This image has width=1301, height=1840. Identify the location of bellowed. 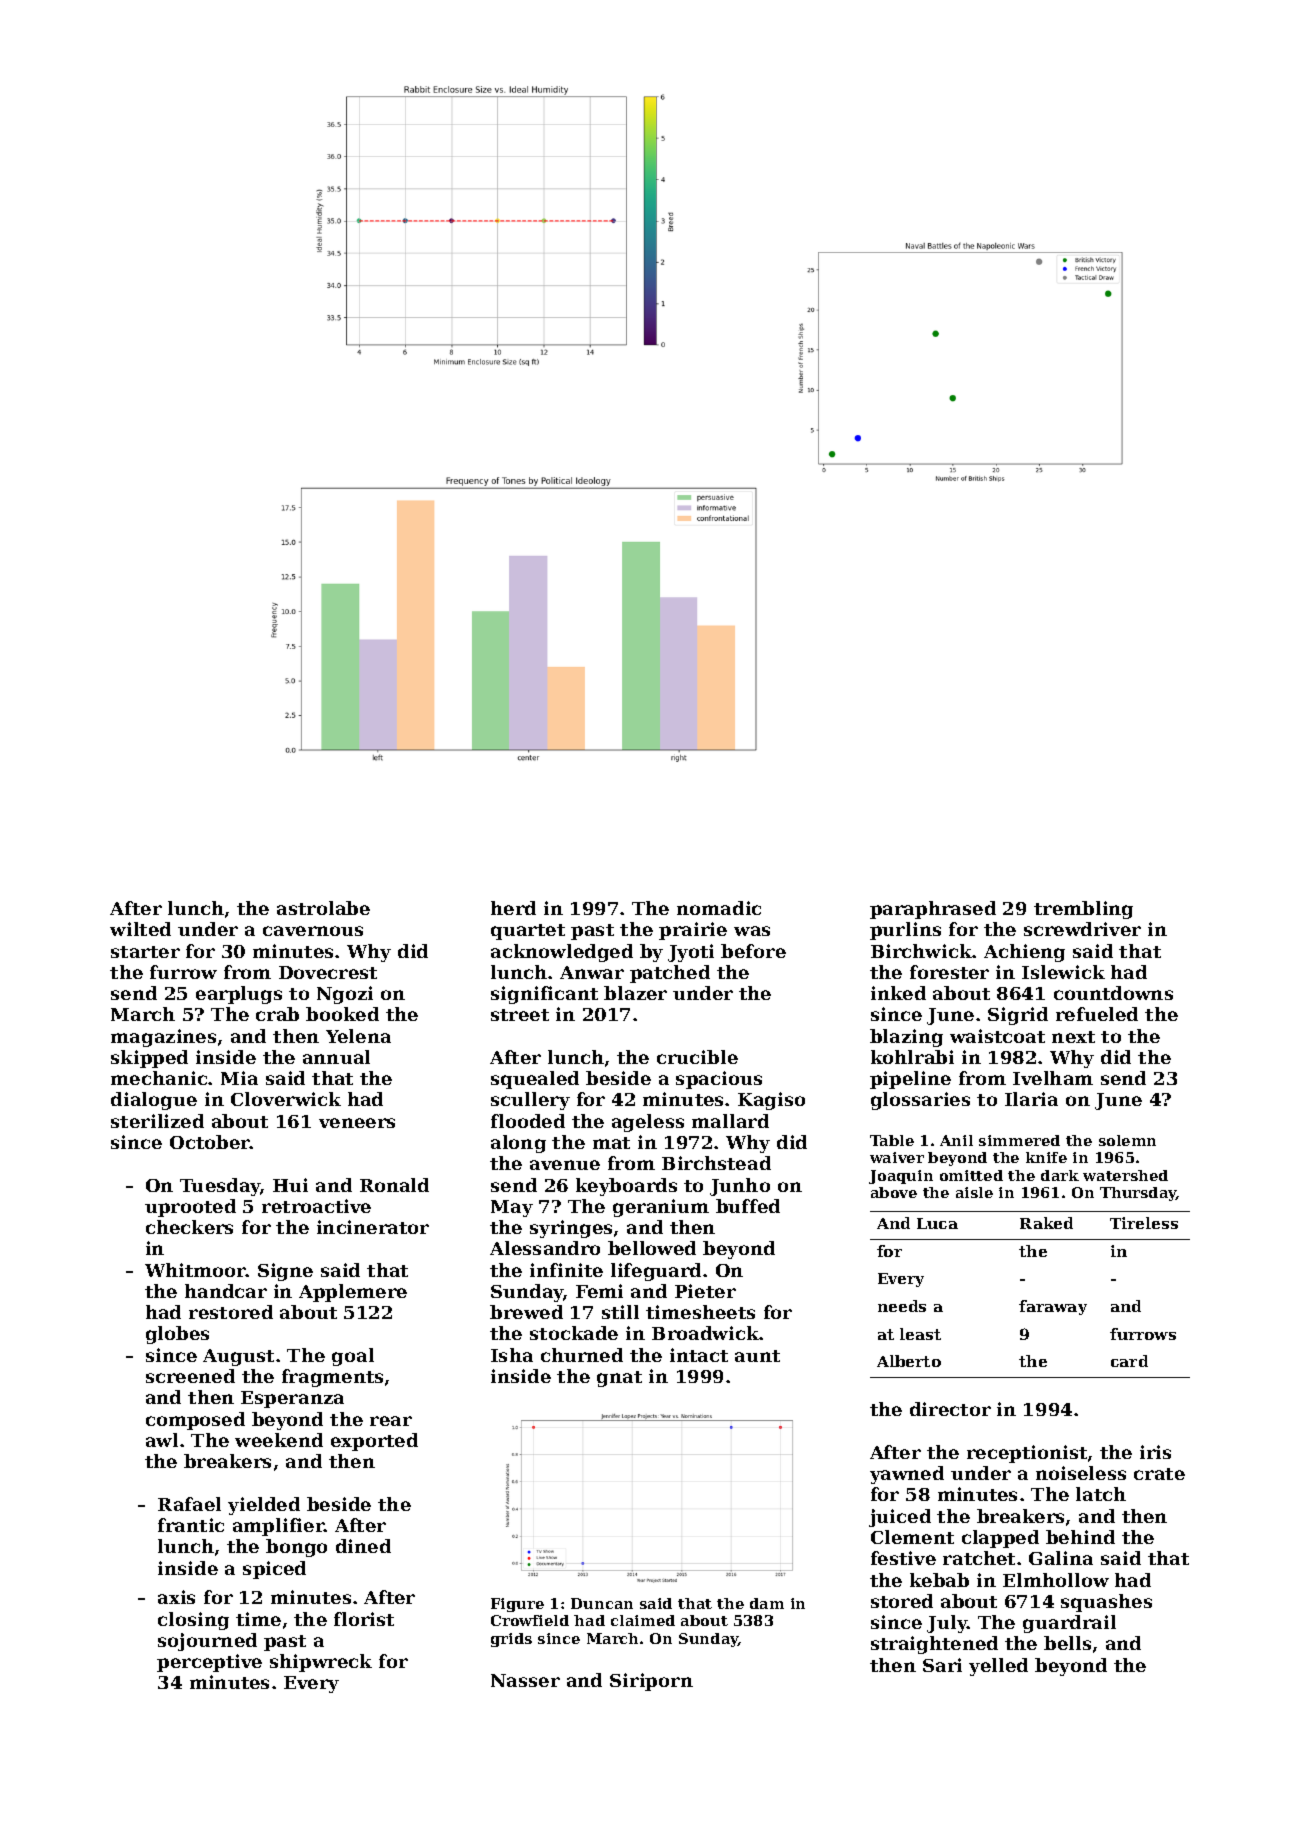
(652, 1248).
